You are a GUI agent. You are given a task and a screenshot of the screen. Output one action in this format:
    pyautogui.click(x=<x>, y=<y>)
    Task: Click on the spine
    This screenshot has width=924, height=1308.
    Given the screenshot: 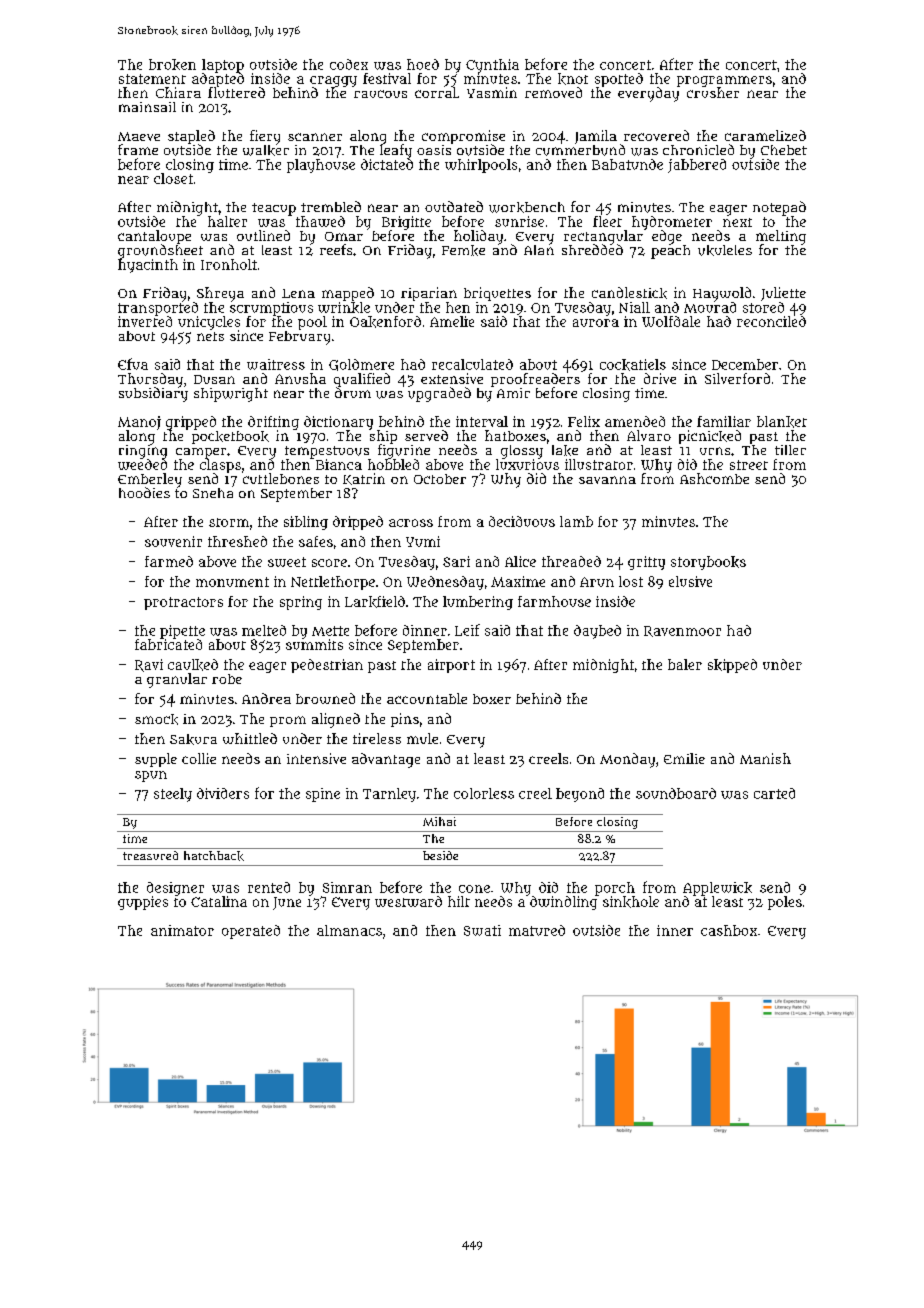 What is the action you would take?
    pyautogui.click(x=323, y=795)
